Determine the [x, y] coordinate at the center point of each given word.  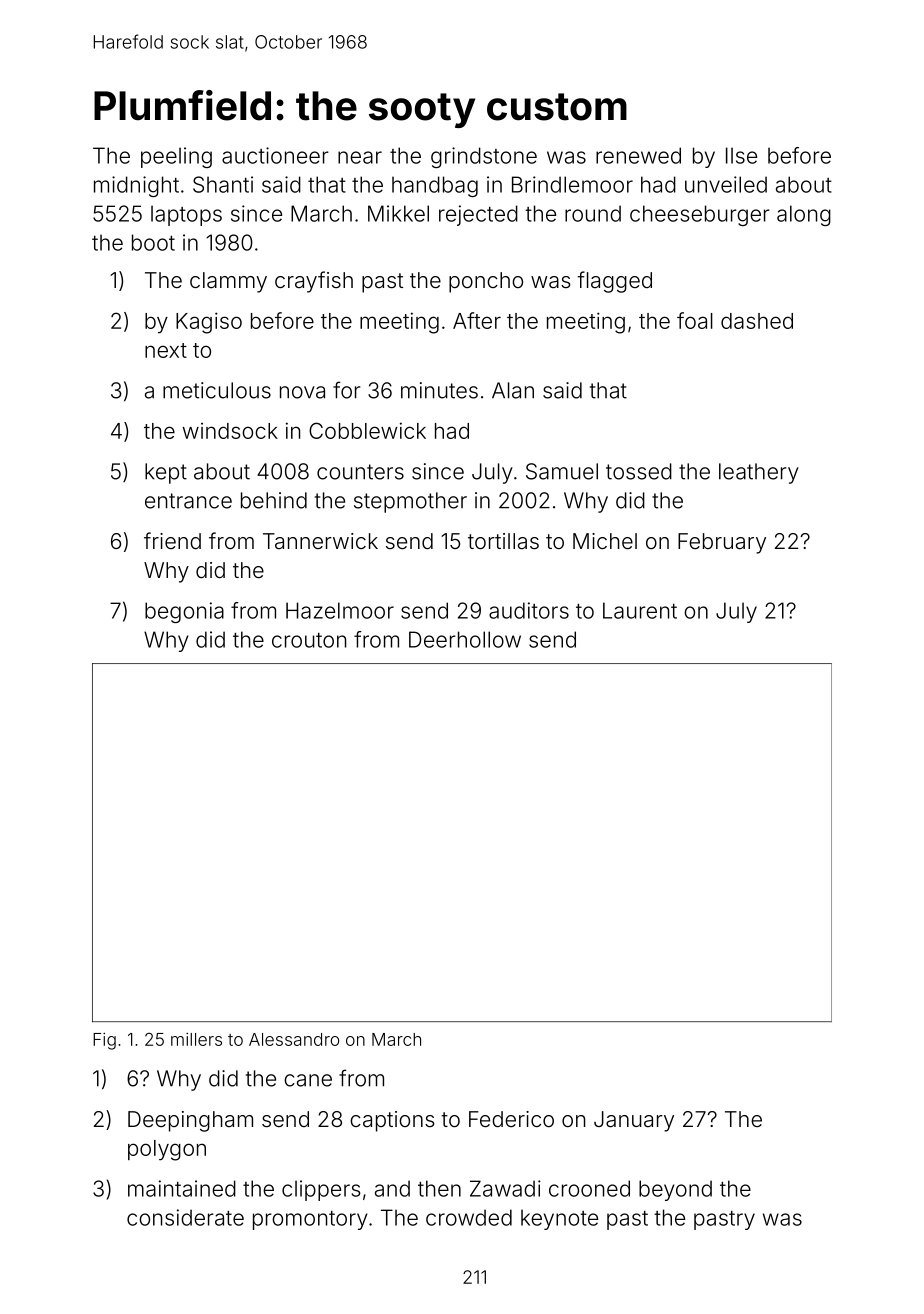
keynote [559, 1219]
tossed [639, 471]
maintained [182, 1188]
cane [308, 1080]
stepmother [410, 502]
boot [153, 242]
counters [360, 472]
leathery [759, 473]
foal [695, 320]
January [634, 1121]
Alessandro [294, 1039]
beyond [675, 1190]
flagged [614, 282]
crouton [309, 640]
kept [166, 473]
